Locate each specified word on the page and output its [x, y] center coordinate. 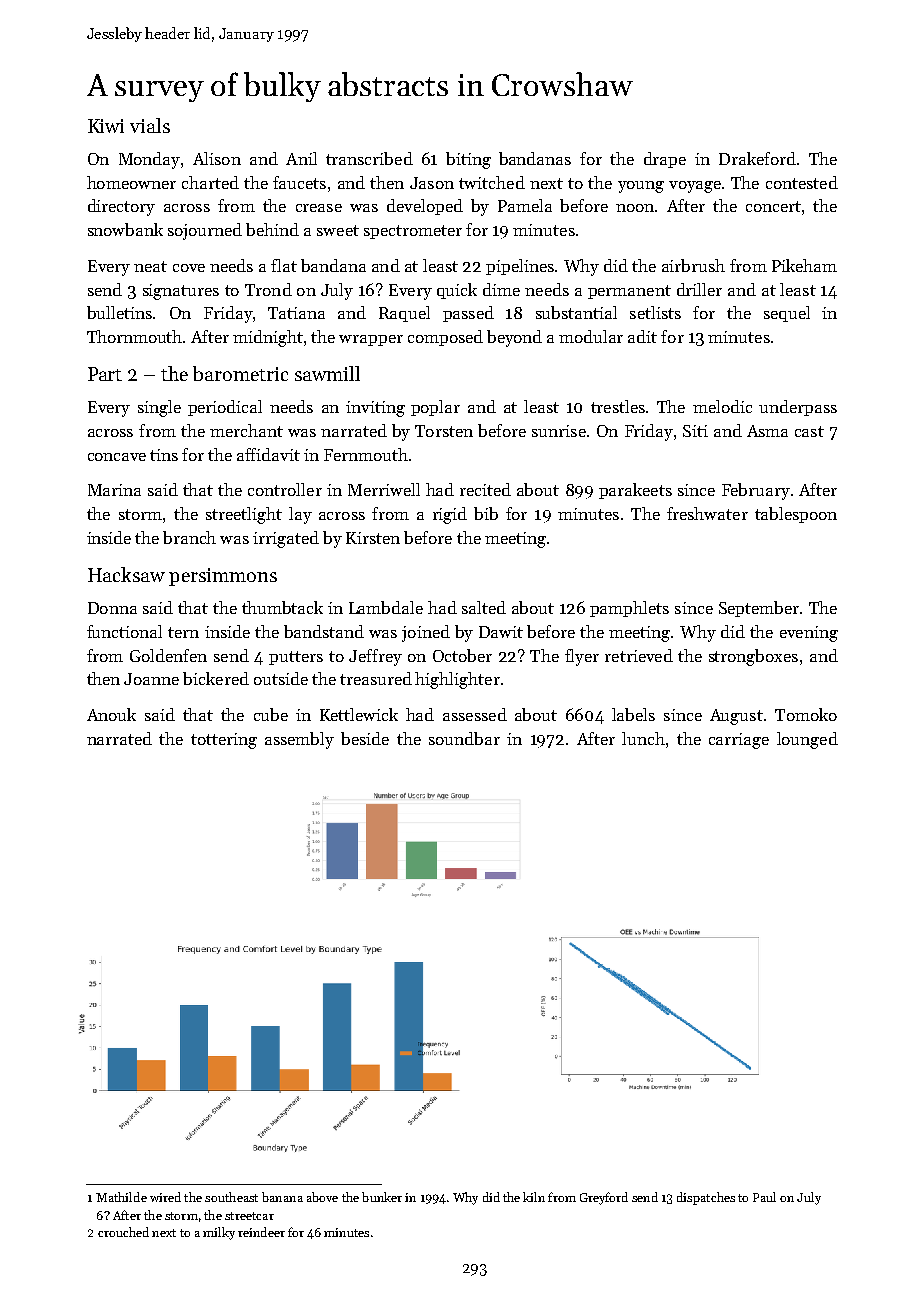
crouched [123, 1232]
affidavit [268, 454]
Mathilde [121, 1197]
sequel [787, 314]
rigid [450, 515]
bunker [382, 1197]
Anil [301, 158]
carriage [739, 741]
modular [591, 336]
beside [365, 738]
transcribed [369, 158]
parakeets [635, 491]
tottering [224, 741]
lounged [807, 740]
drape [665, 160]
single [159, 408]
